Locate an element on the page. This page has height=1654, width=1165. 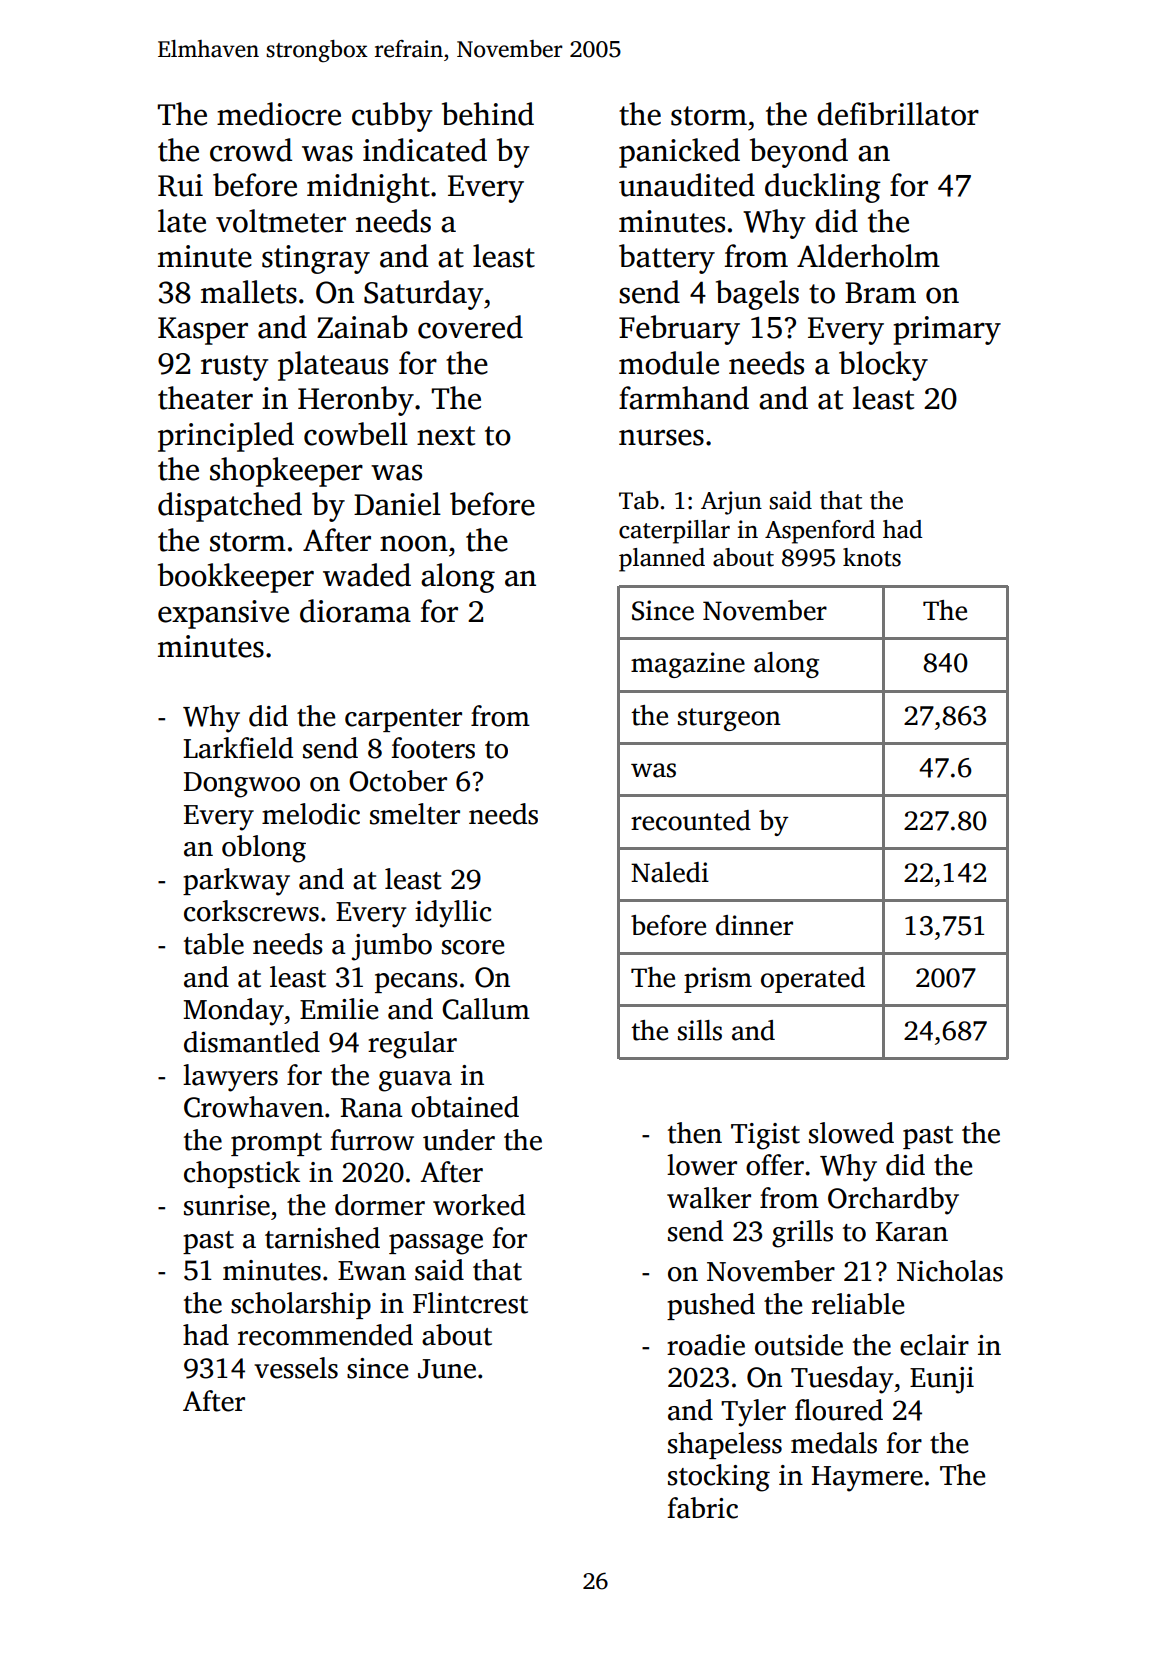
rusty is located at coordinates (234, 368).
